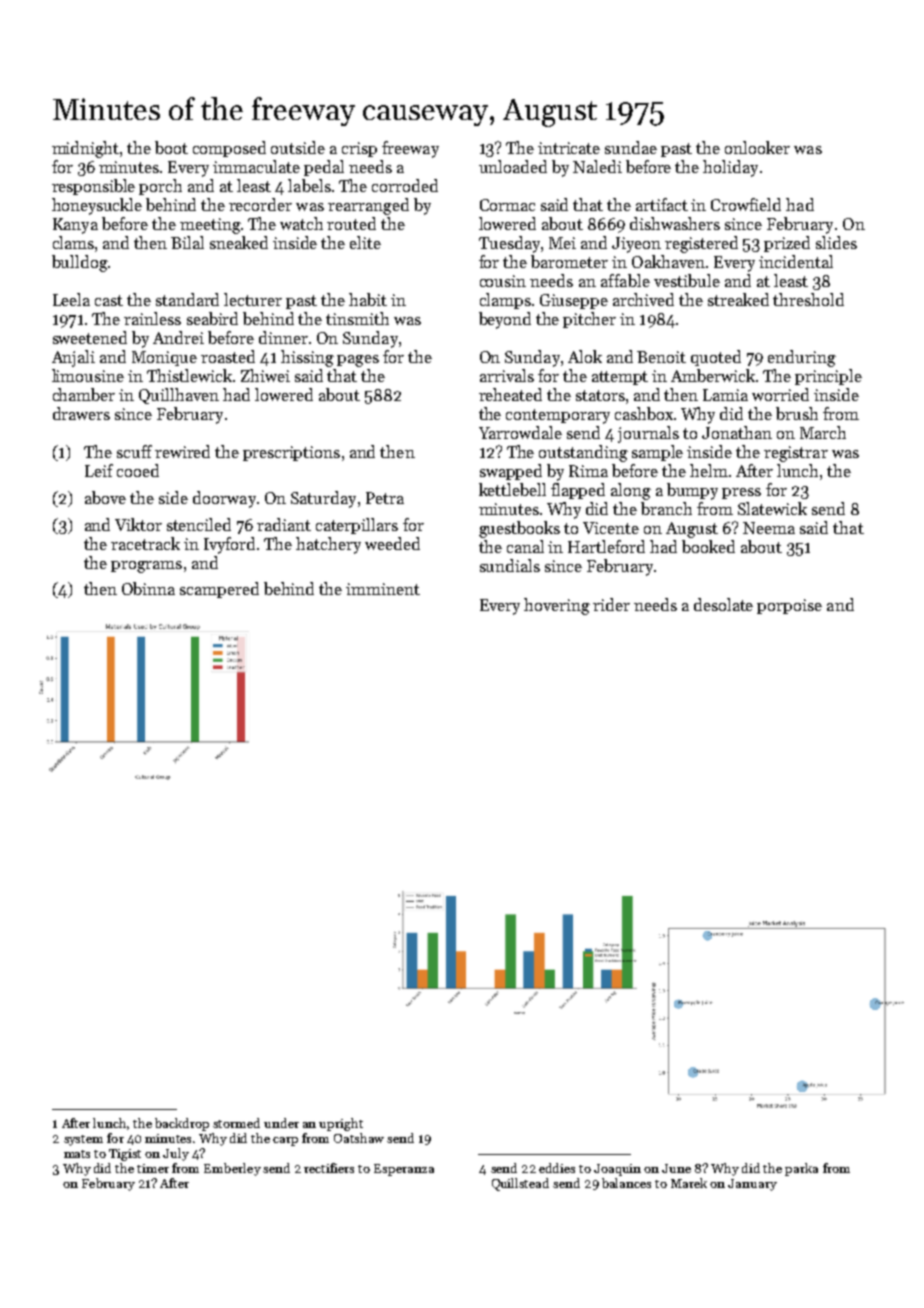 Image resolution: width=924 pixels, height=1308 pixels. I want to click on unloaded, so click(513, 166).
